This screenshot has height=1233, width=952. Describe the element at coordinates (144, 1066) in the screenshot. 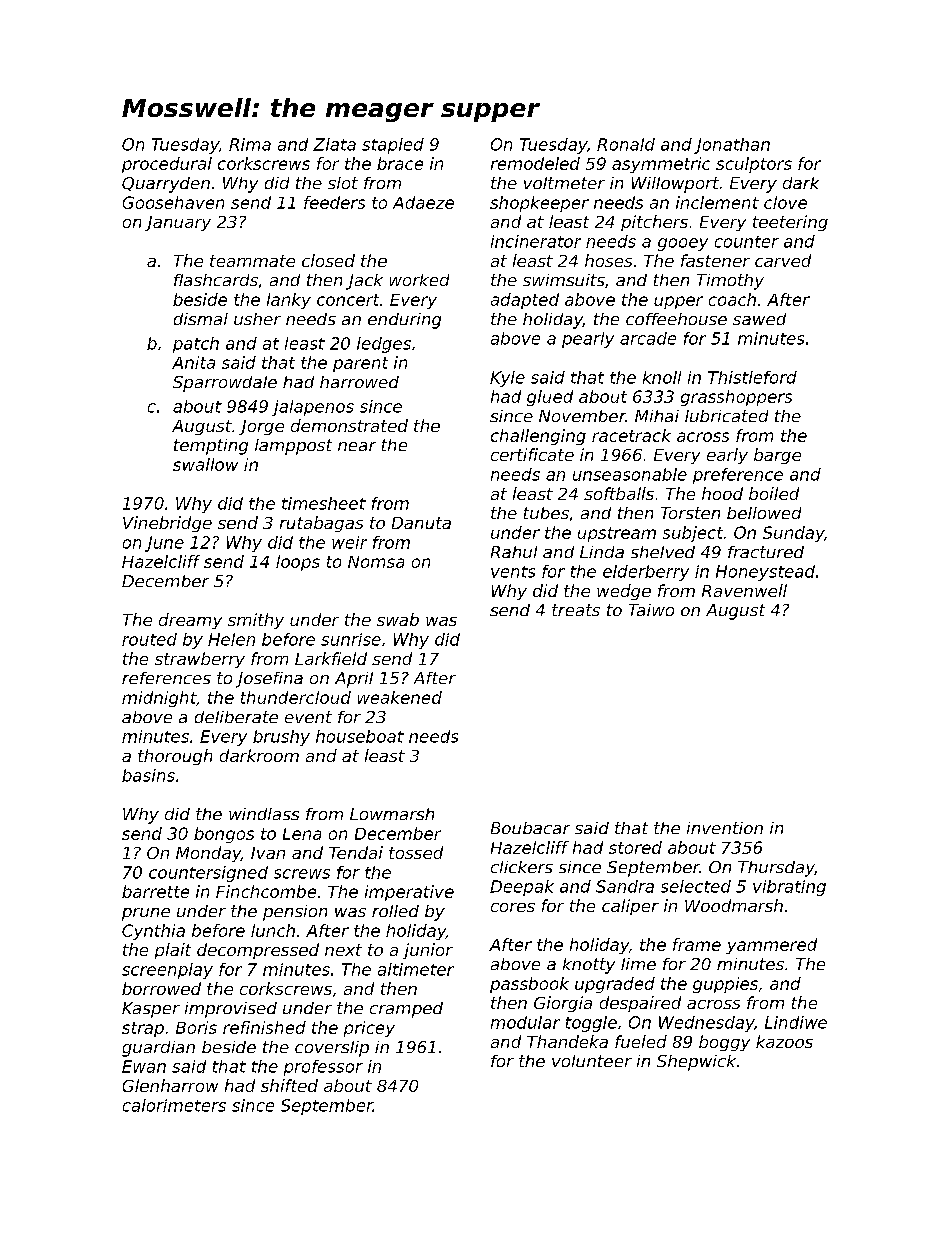

I see `Ewan` at that location.
